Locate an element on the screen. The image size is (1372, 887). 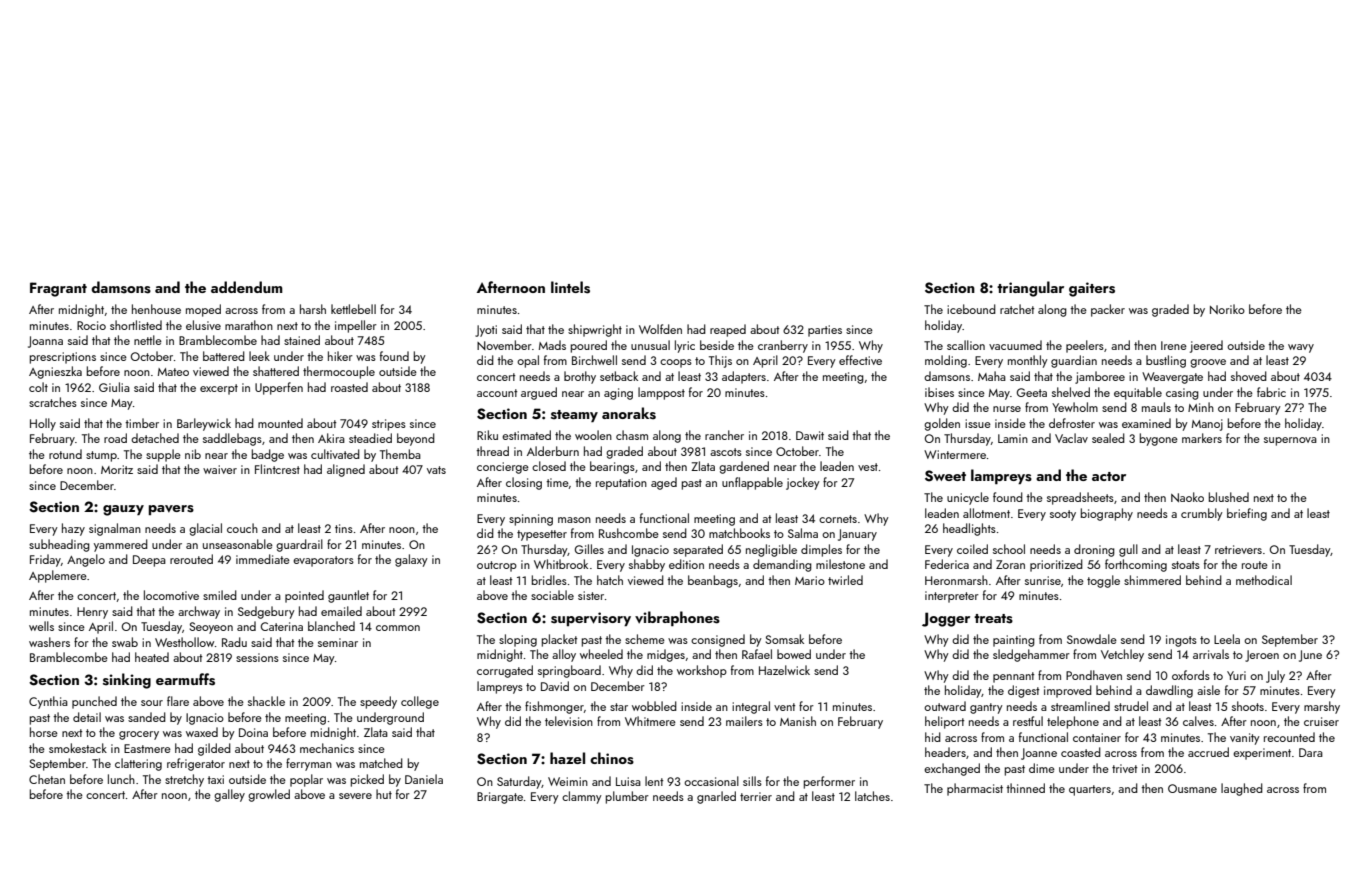
placket is located at coordinates (559, 640).
